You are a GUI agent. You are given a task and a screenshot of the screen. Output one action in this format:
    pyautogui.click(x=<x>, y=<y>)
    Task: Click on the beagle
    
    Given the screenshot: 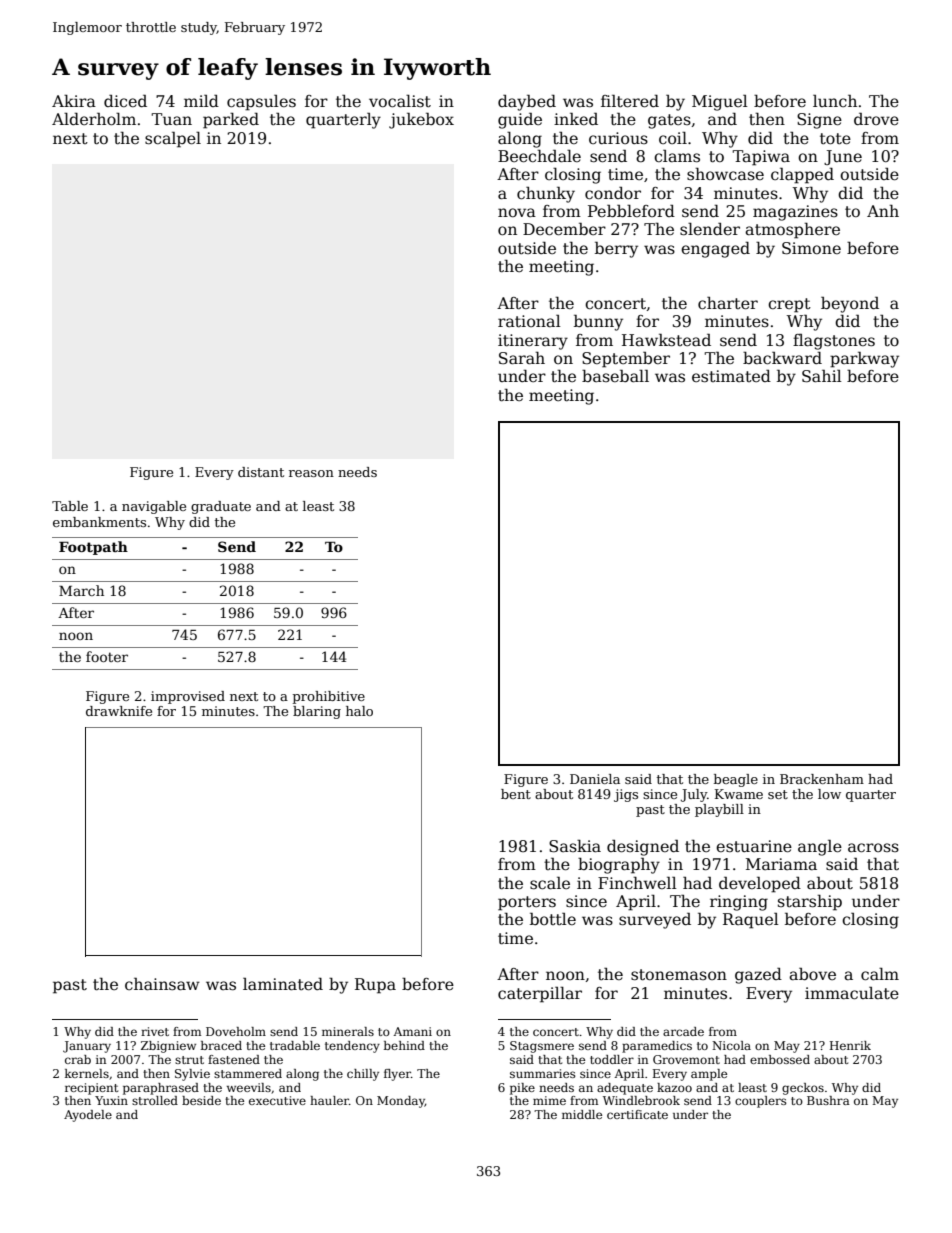 What is the action you would take?
    pyautogui.click(x=736, y=780)
